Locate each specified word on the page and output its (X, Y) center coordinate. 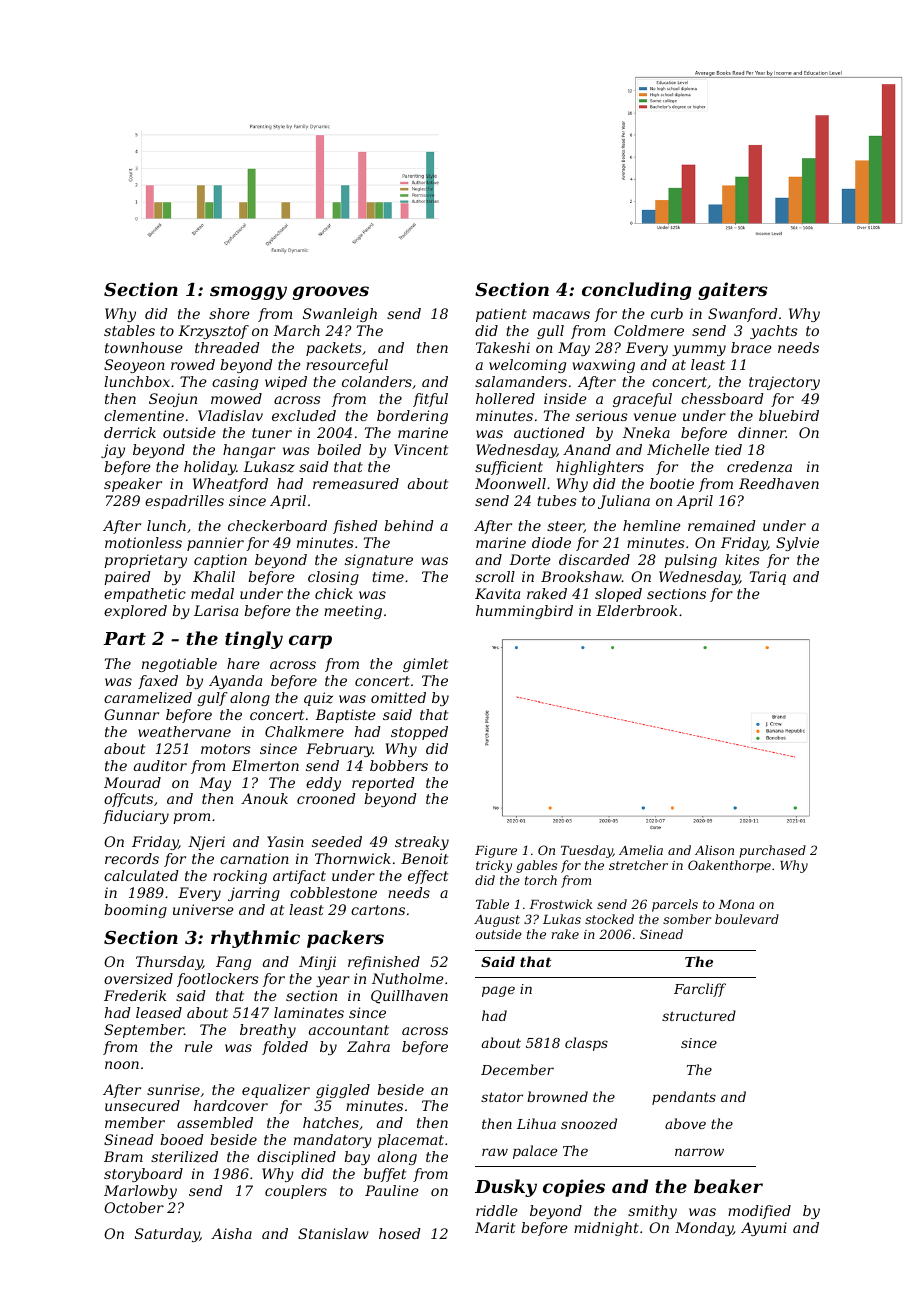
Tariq (768, 578)
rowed (193, 364)
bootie (672, 483)
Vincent (421, 449)
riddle (497, 1210)
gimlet (425, 665)
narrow (699, 1152)
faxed (158, 682)
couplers (296, 1192)
